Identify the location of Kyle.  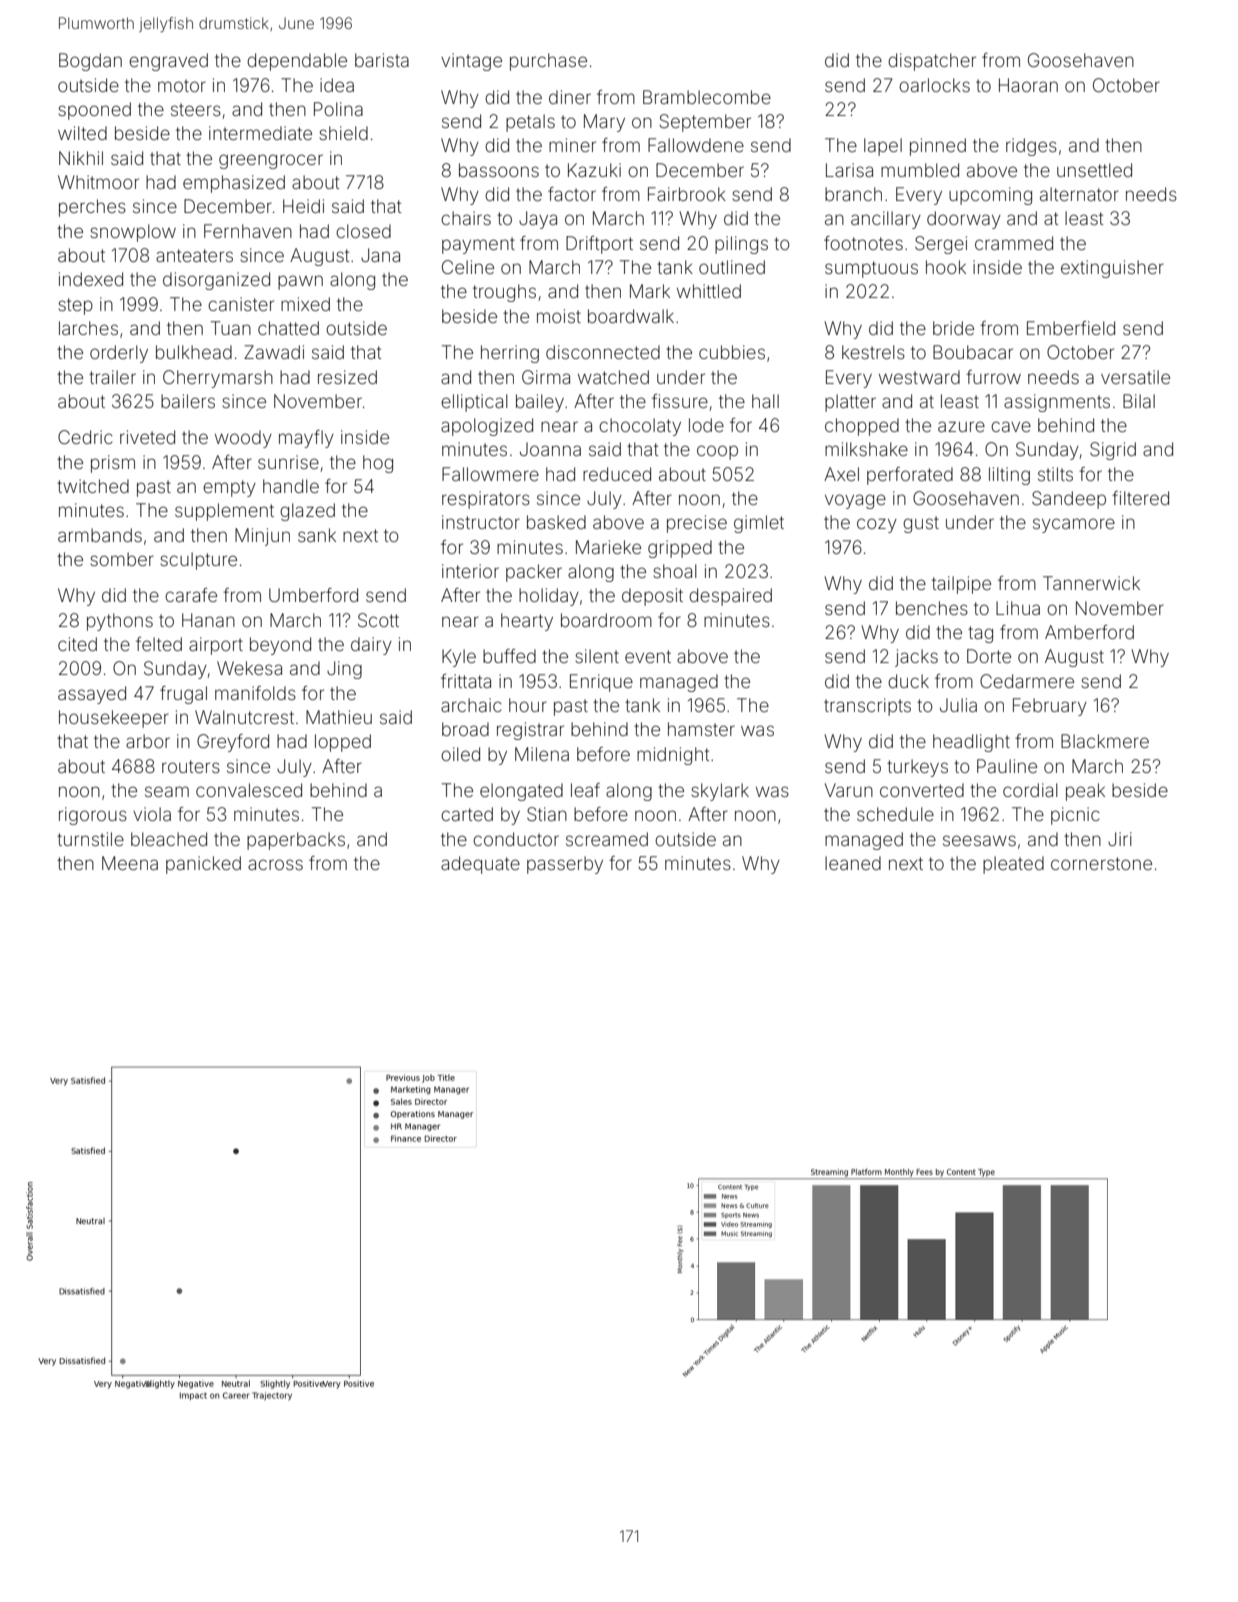
(459, 658).
